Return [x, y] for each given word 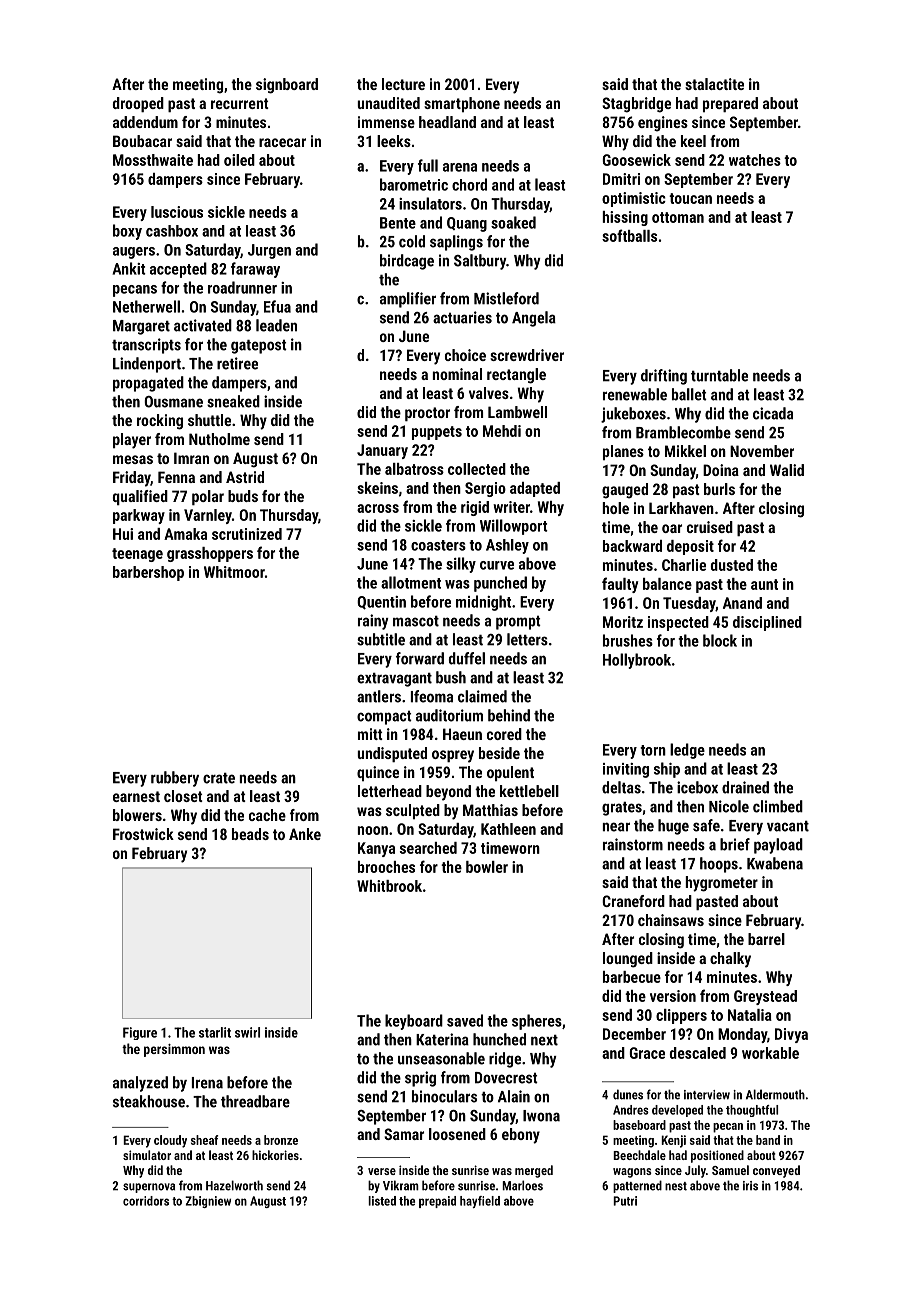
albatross [414, 469]
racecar [282, 142]
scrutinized [247, 534]
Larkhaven [681, 508]
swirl [247, 1032]
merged [534, 1171]
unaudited [388, 103]
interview [707, 1095]
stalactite [714, 84]
